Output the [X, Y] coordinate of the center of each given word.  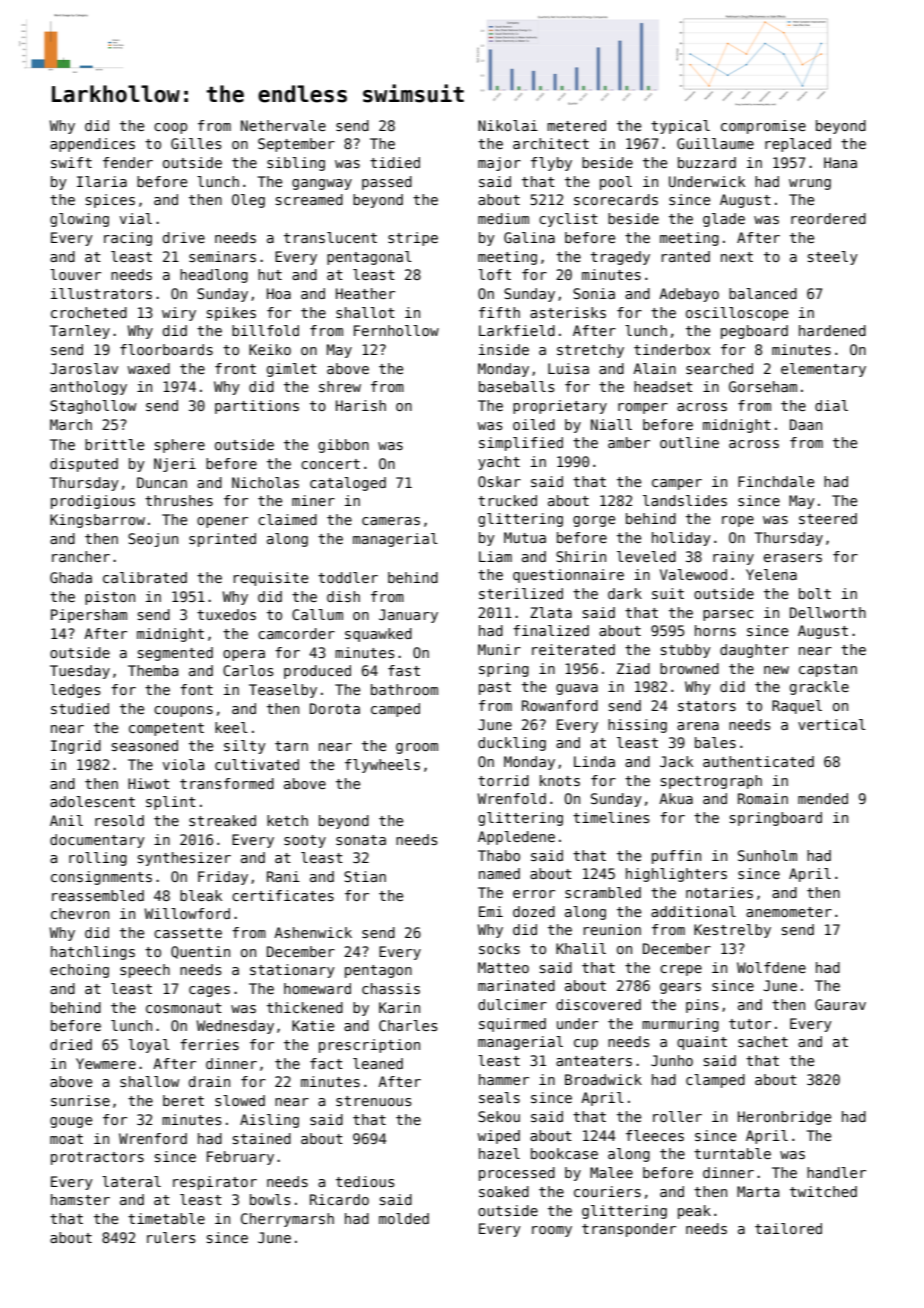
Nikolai [508, 125]
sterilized [521, 593]
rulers [171, 1237]
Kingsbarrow [97, 521]
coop [170, 128]
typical [680, 127]
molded [404, 1218]
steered [828, 518]
